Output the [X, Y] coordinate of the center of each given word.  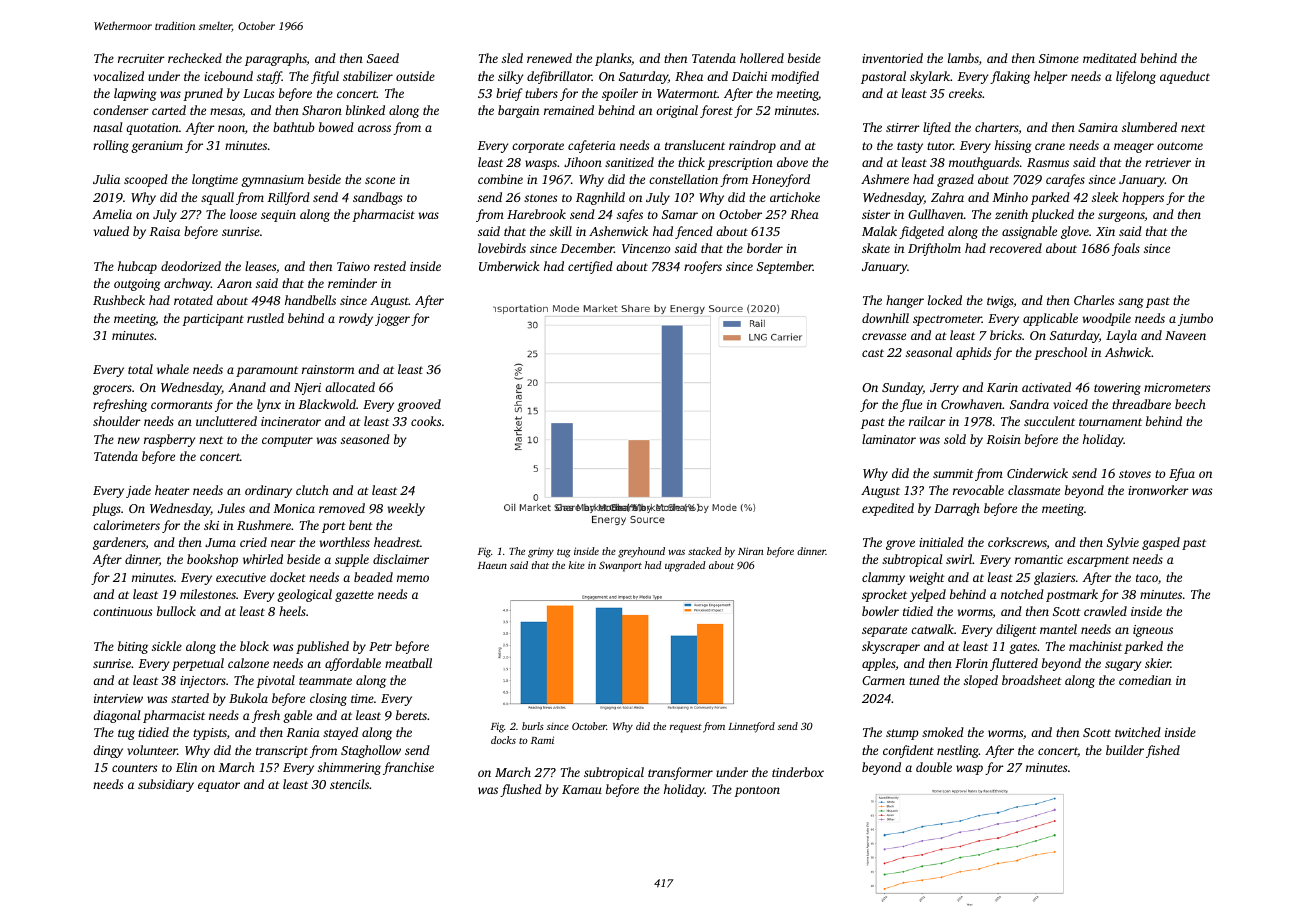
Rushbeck [119, 300]
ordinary [268, 491]
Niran [751, 551]
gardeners [119, 543]
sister [876, 214]
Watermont [687, 93]
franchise [408, 768]
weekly [406, 509]
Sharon [322, 110]
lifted [937, 128]
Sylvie [1123, 543]
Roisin [1004, 439]
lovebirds [502, 248]
